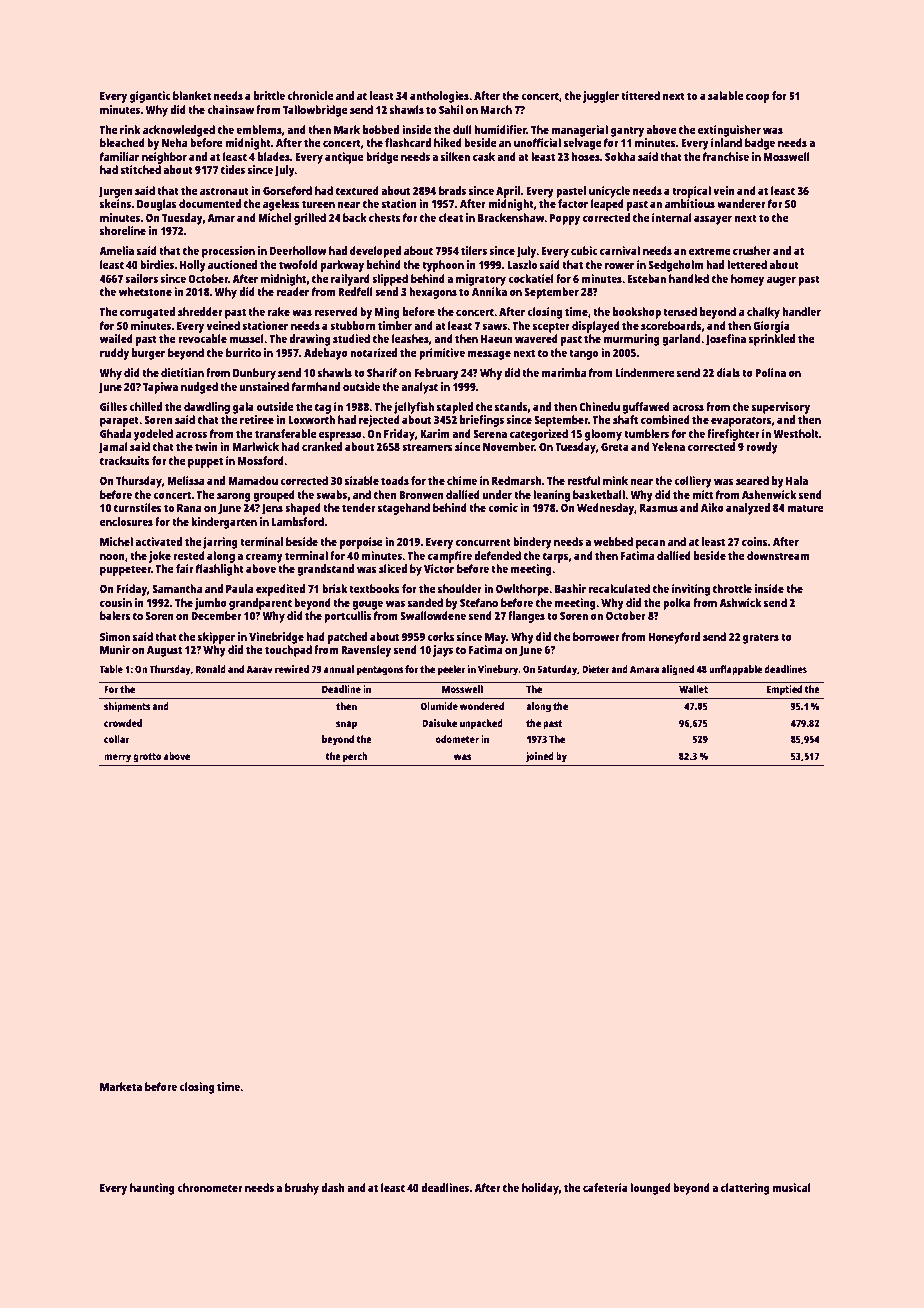 This image has width=924, height=1308. What do you see at coordinates (457, 739) in the image?
I see `odometer` at bounding box center [457, 739].
